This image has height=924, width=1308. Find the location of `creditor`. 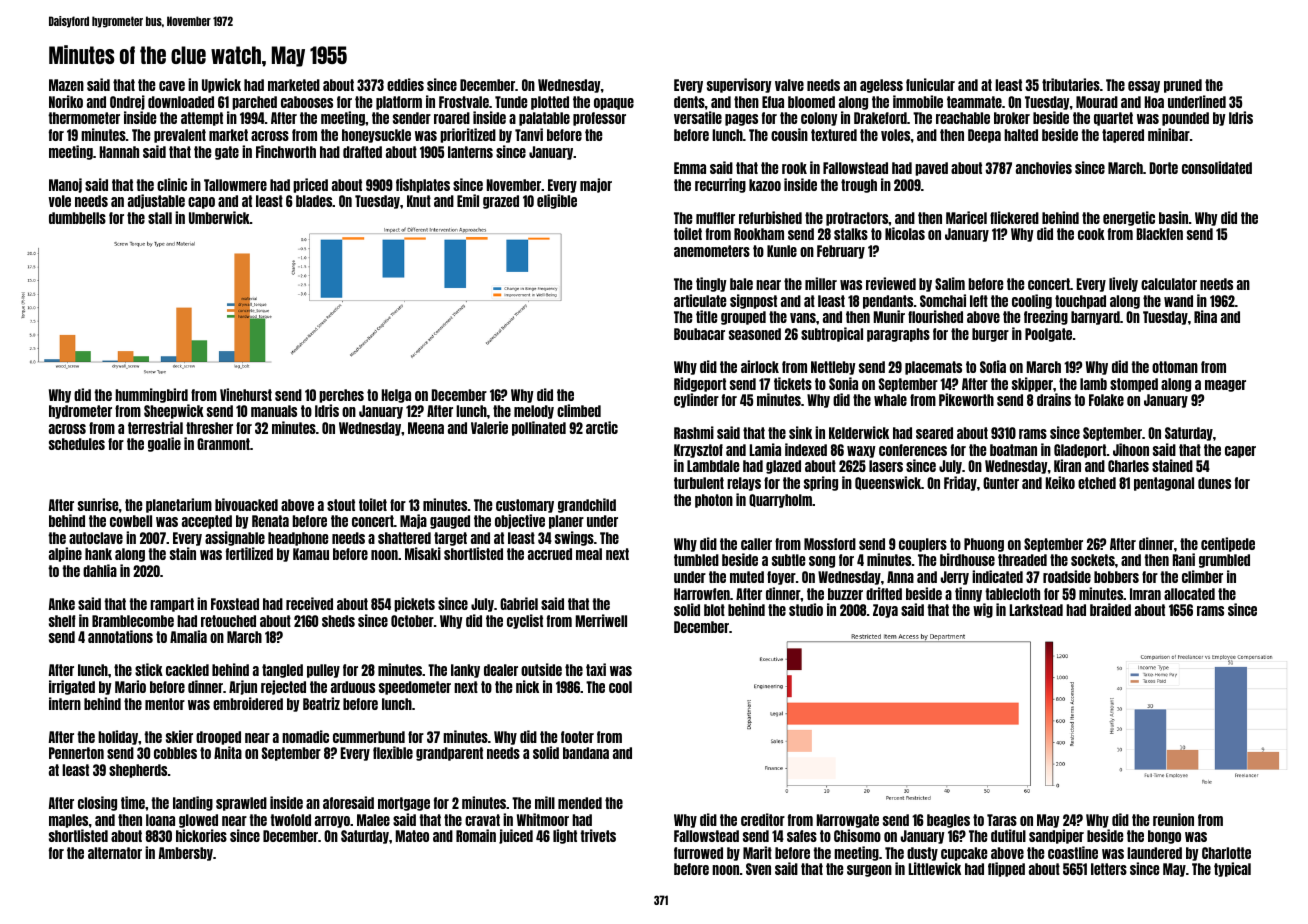

creditor is located at coordinates (763, 819).
